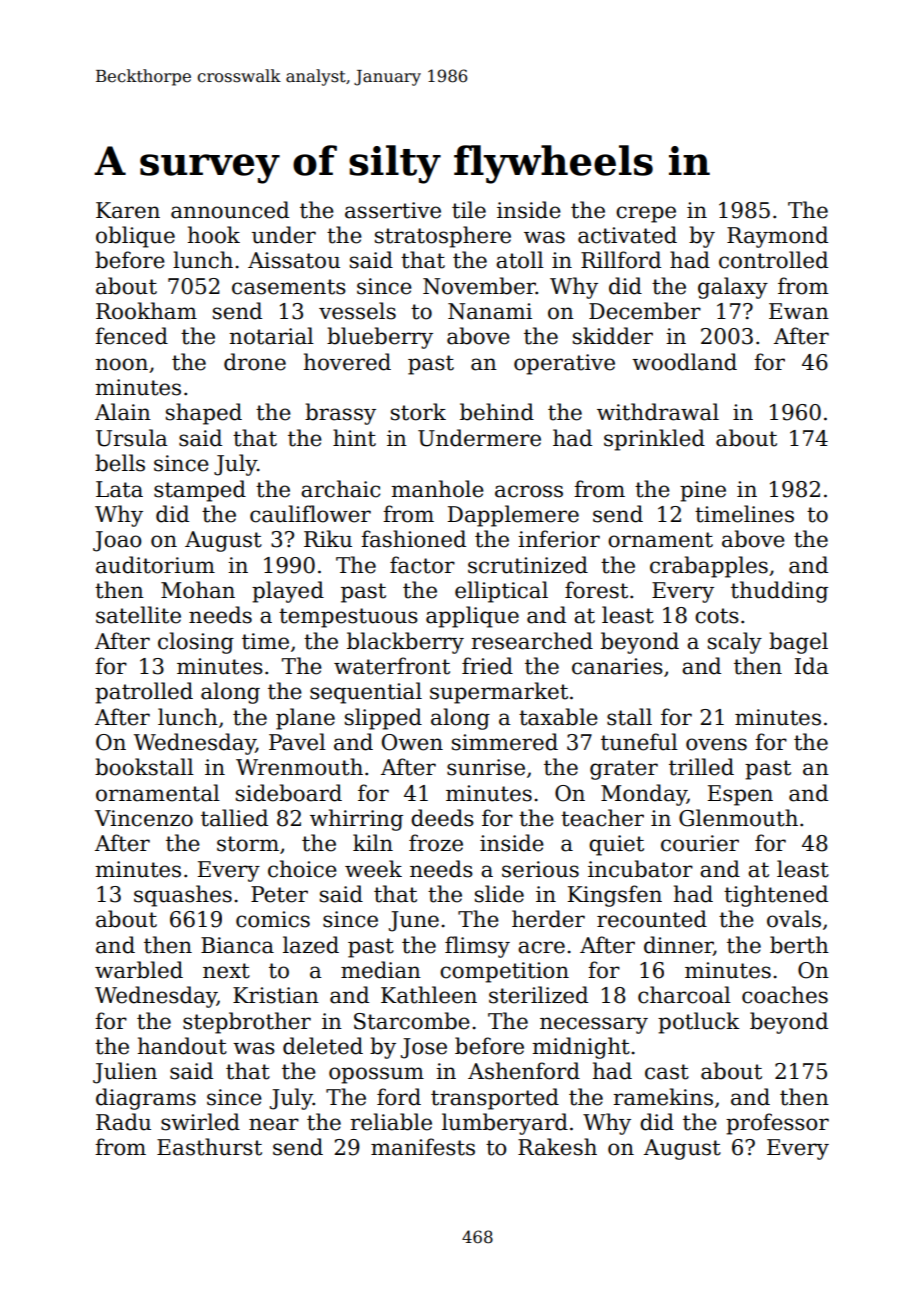  Describe the element at coordinates (479, 286) in the image. I see `November` at that location.
